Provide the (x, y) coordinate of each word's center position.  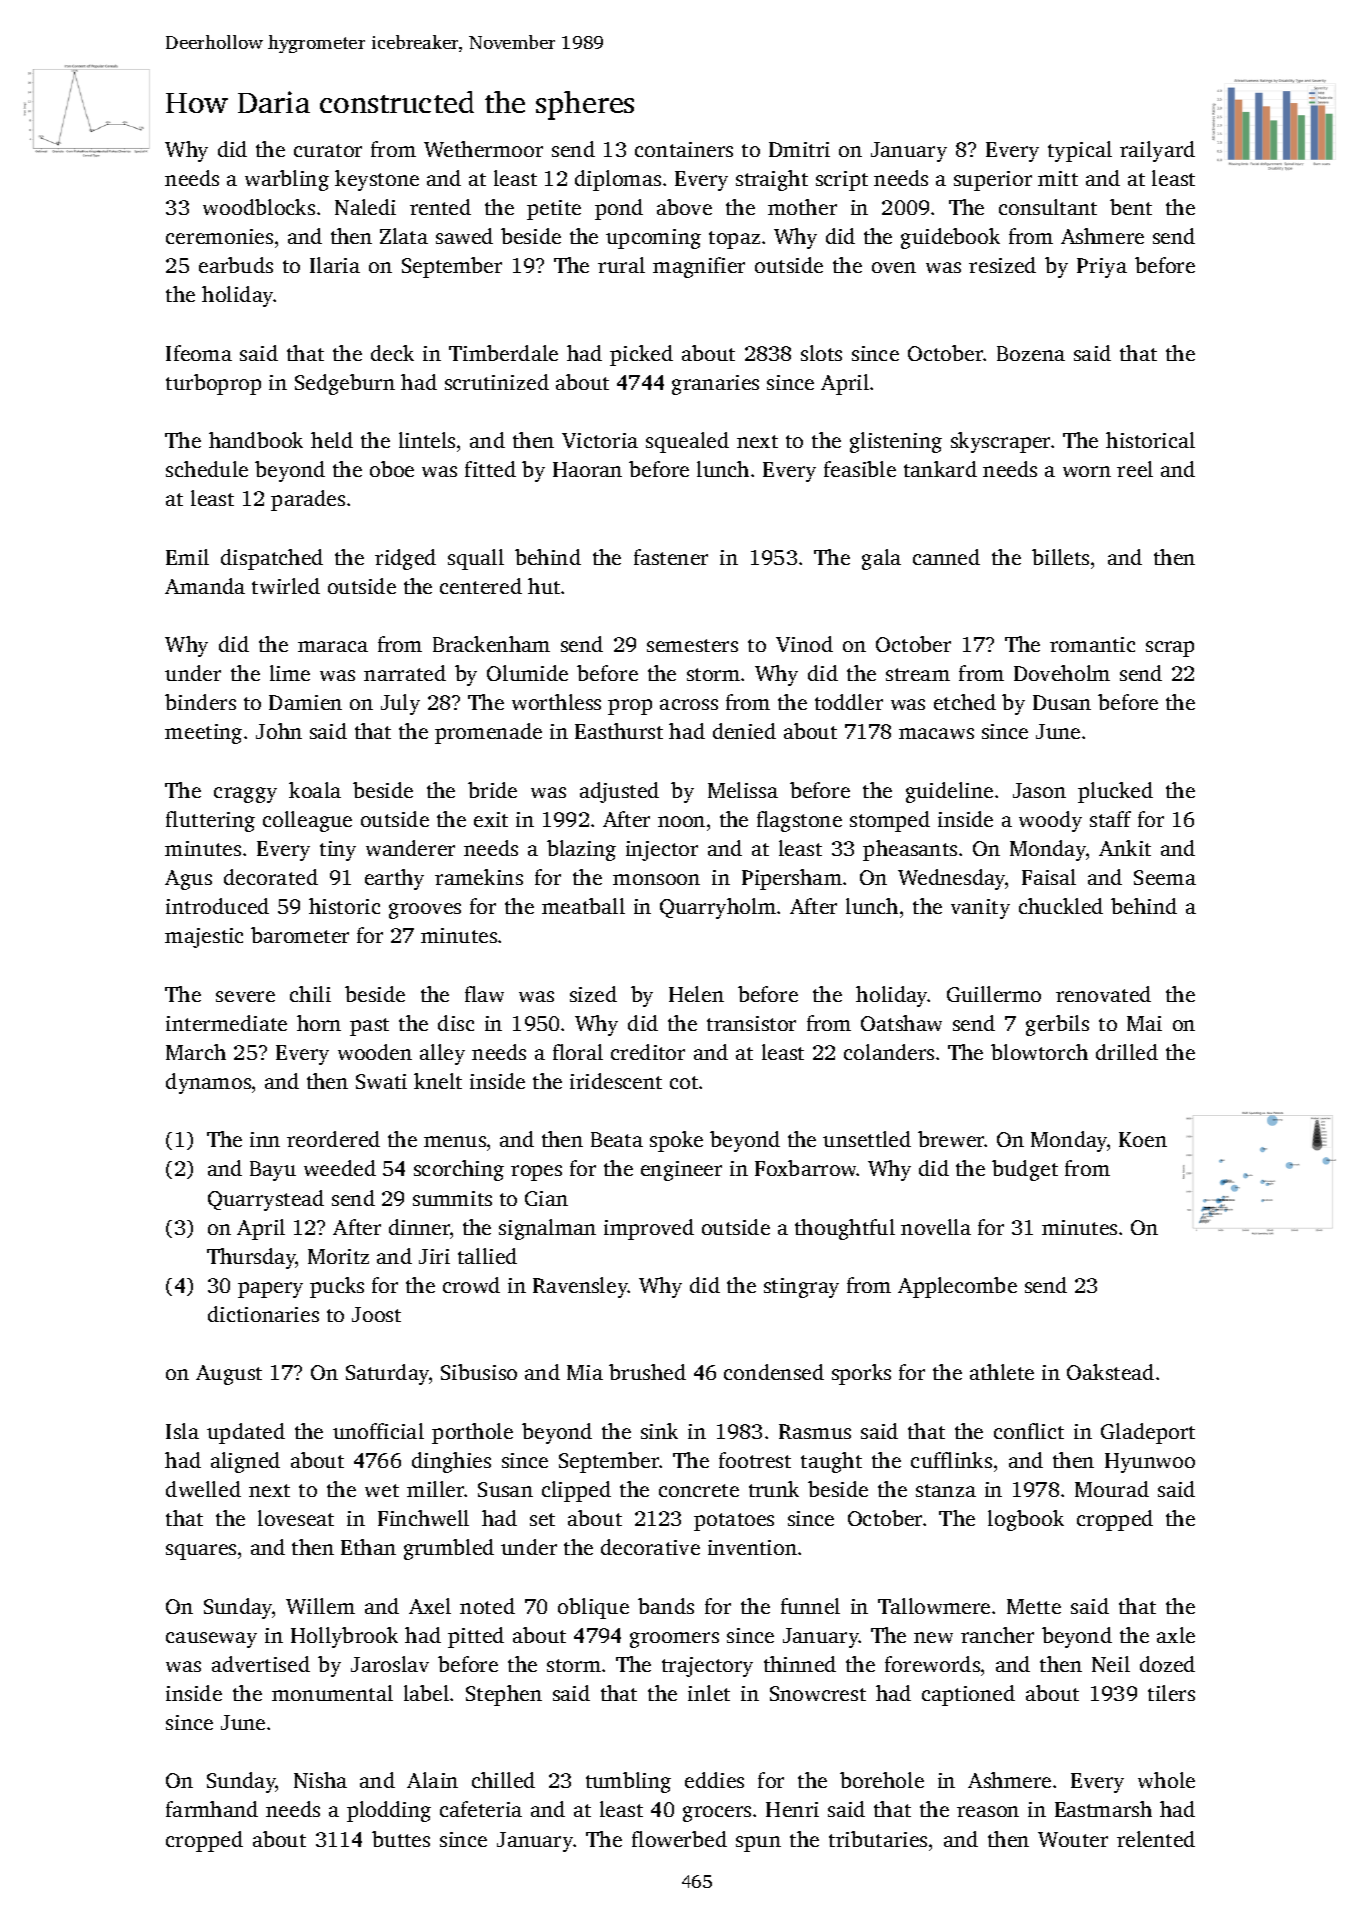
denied (744, 731)
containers (684, 149)
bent (1131, 207)
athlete (1002, 1372)
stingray (801, 1288)
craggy (245, 795)
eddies (714, 1780)
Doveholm (1062, 673)
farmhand (212, 1809)
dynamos (208, 1083)
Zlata (404, 236)
